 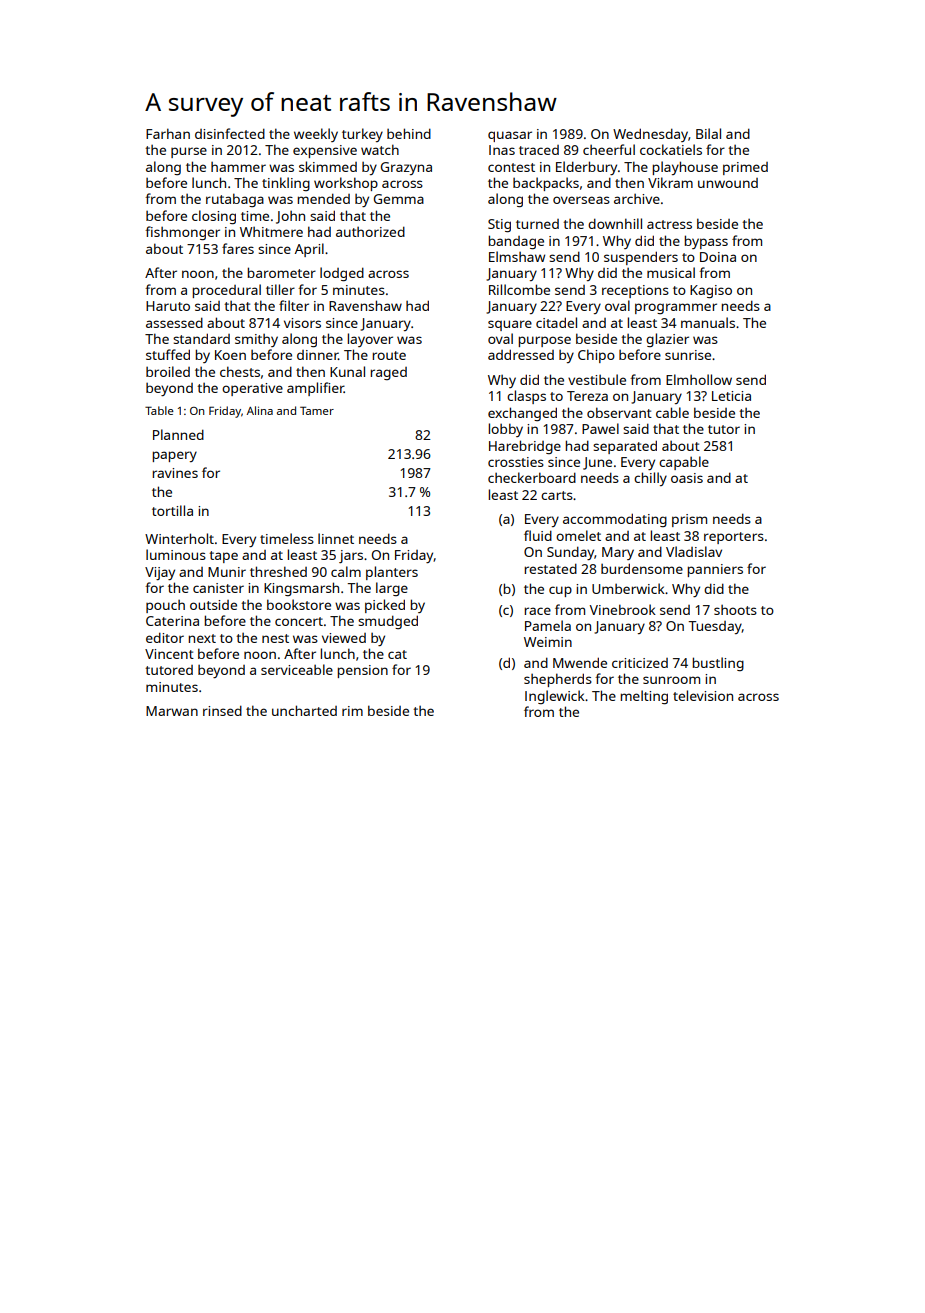 I want to click on rutabaga, so click(x=235, y=200).
